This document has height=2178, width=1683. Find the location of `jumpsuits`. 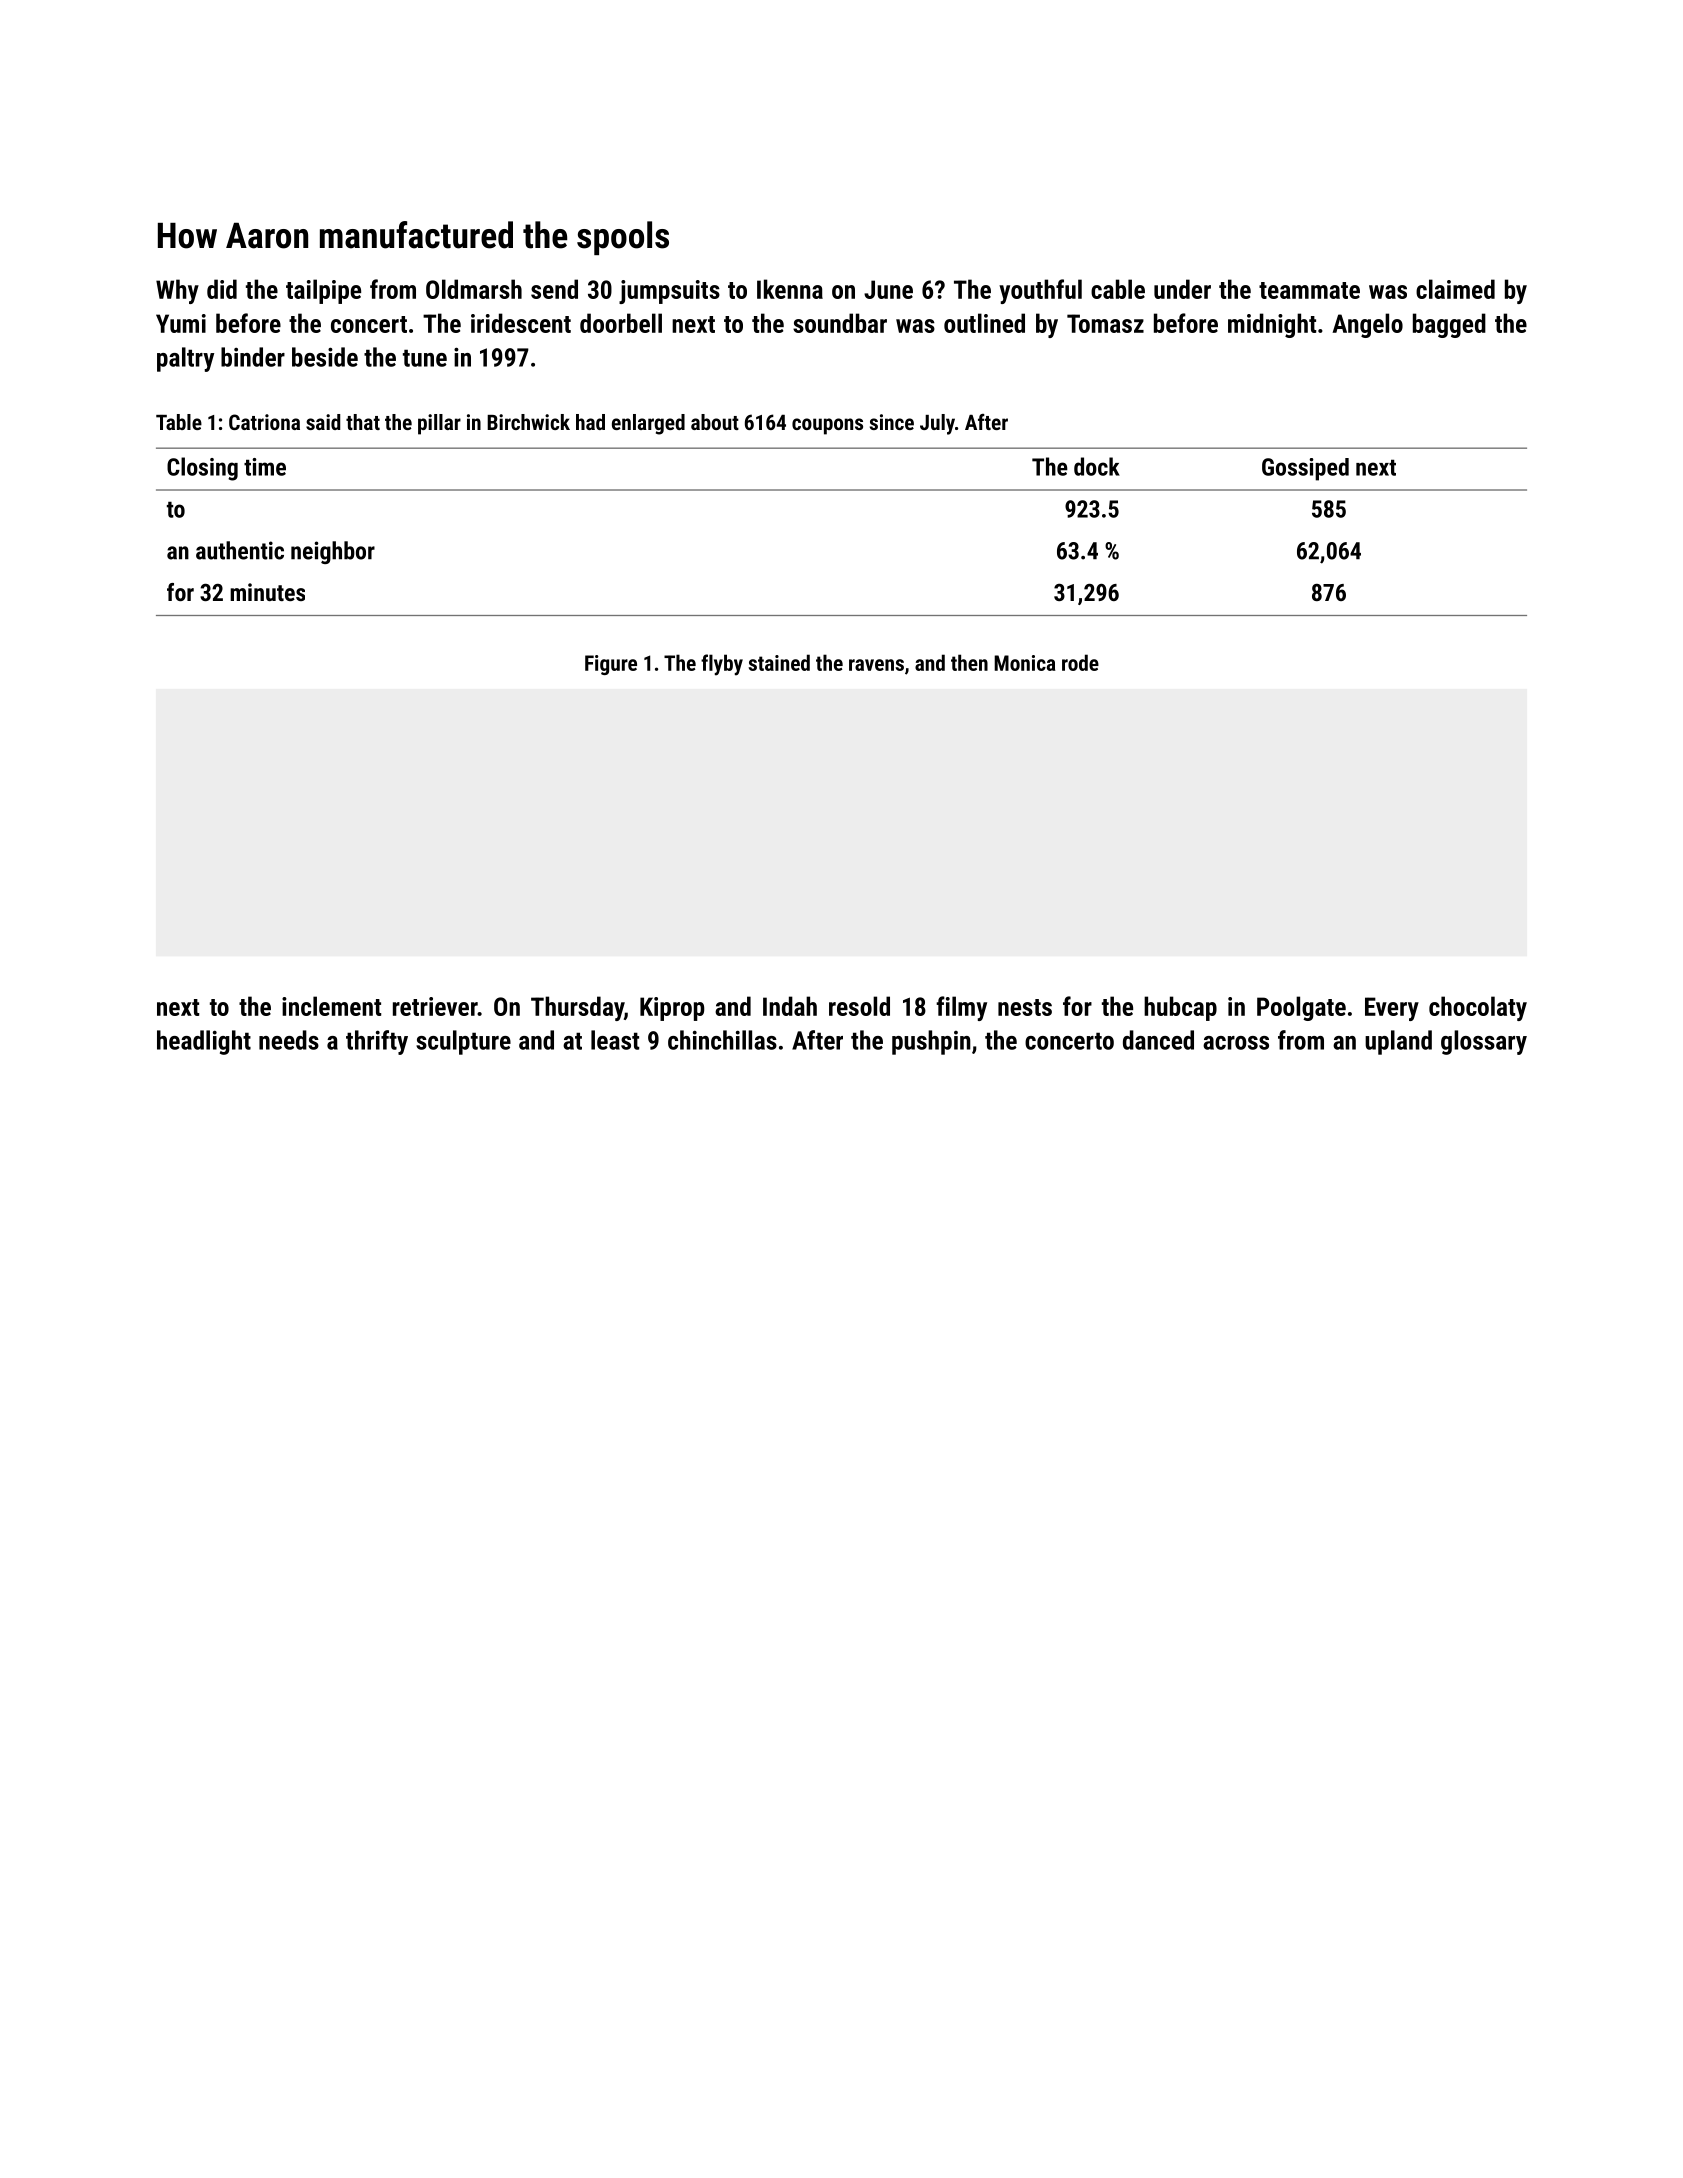

jumpsuits is located at coordinates (669, 292).
